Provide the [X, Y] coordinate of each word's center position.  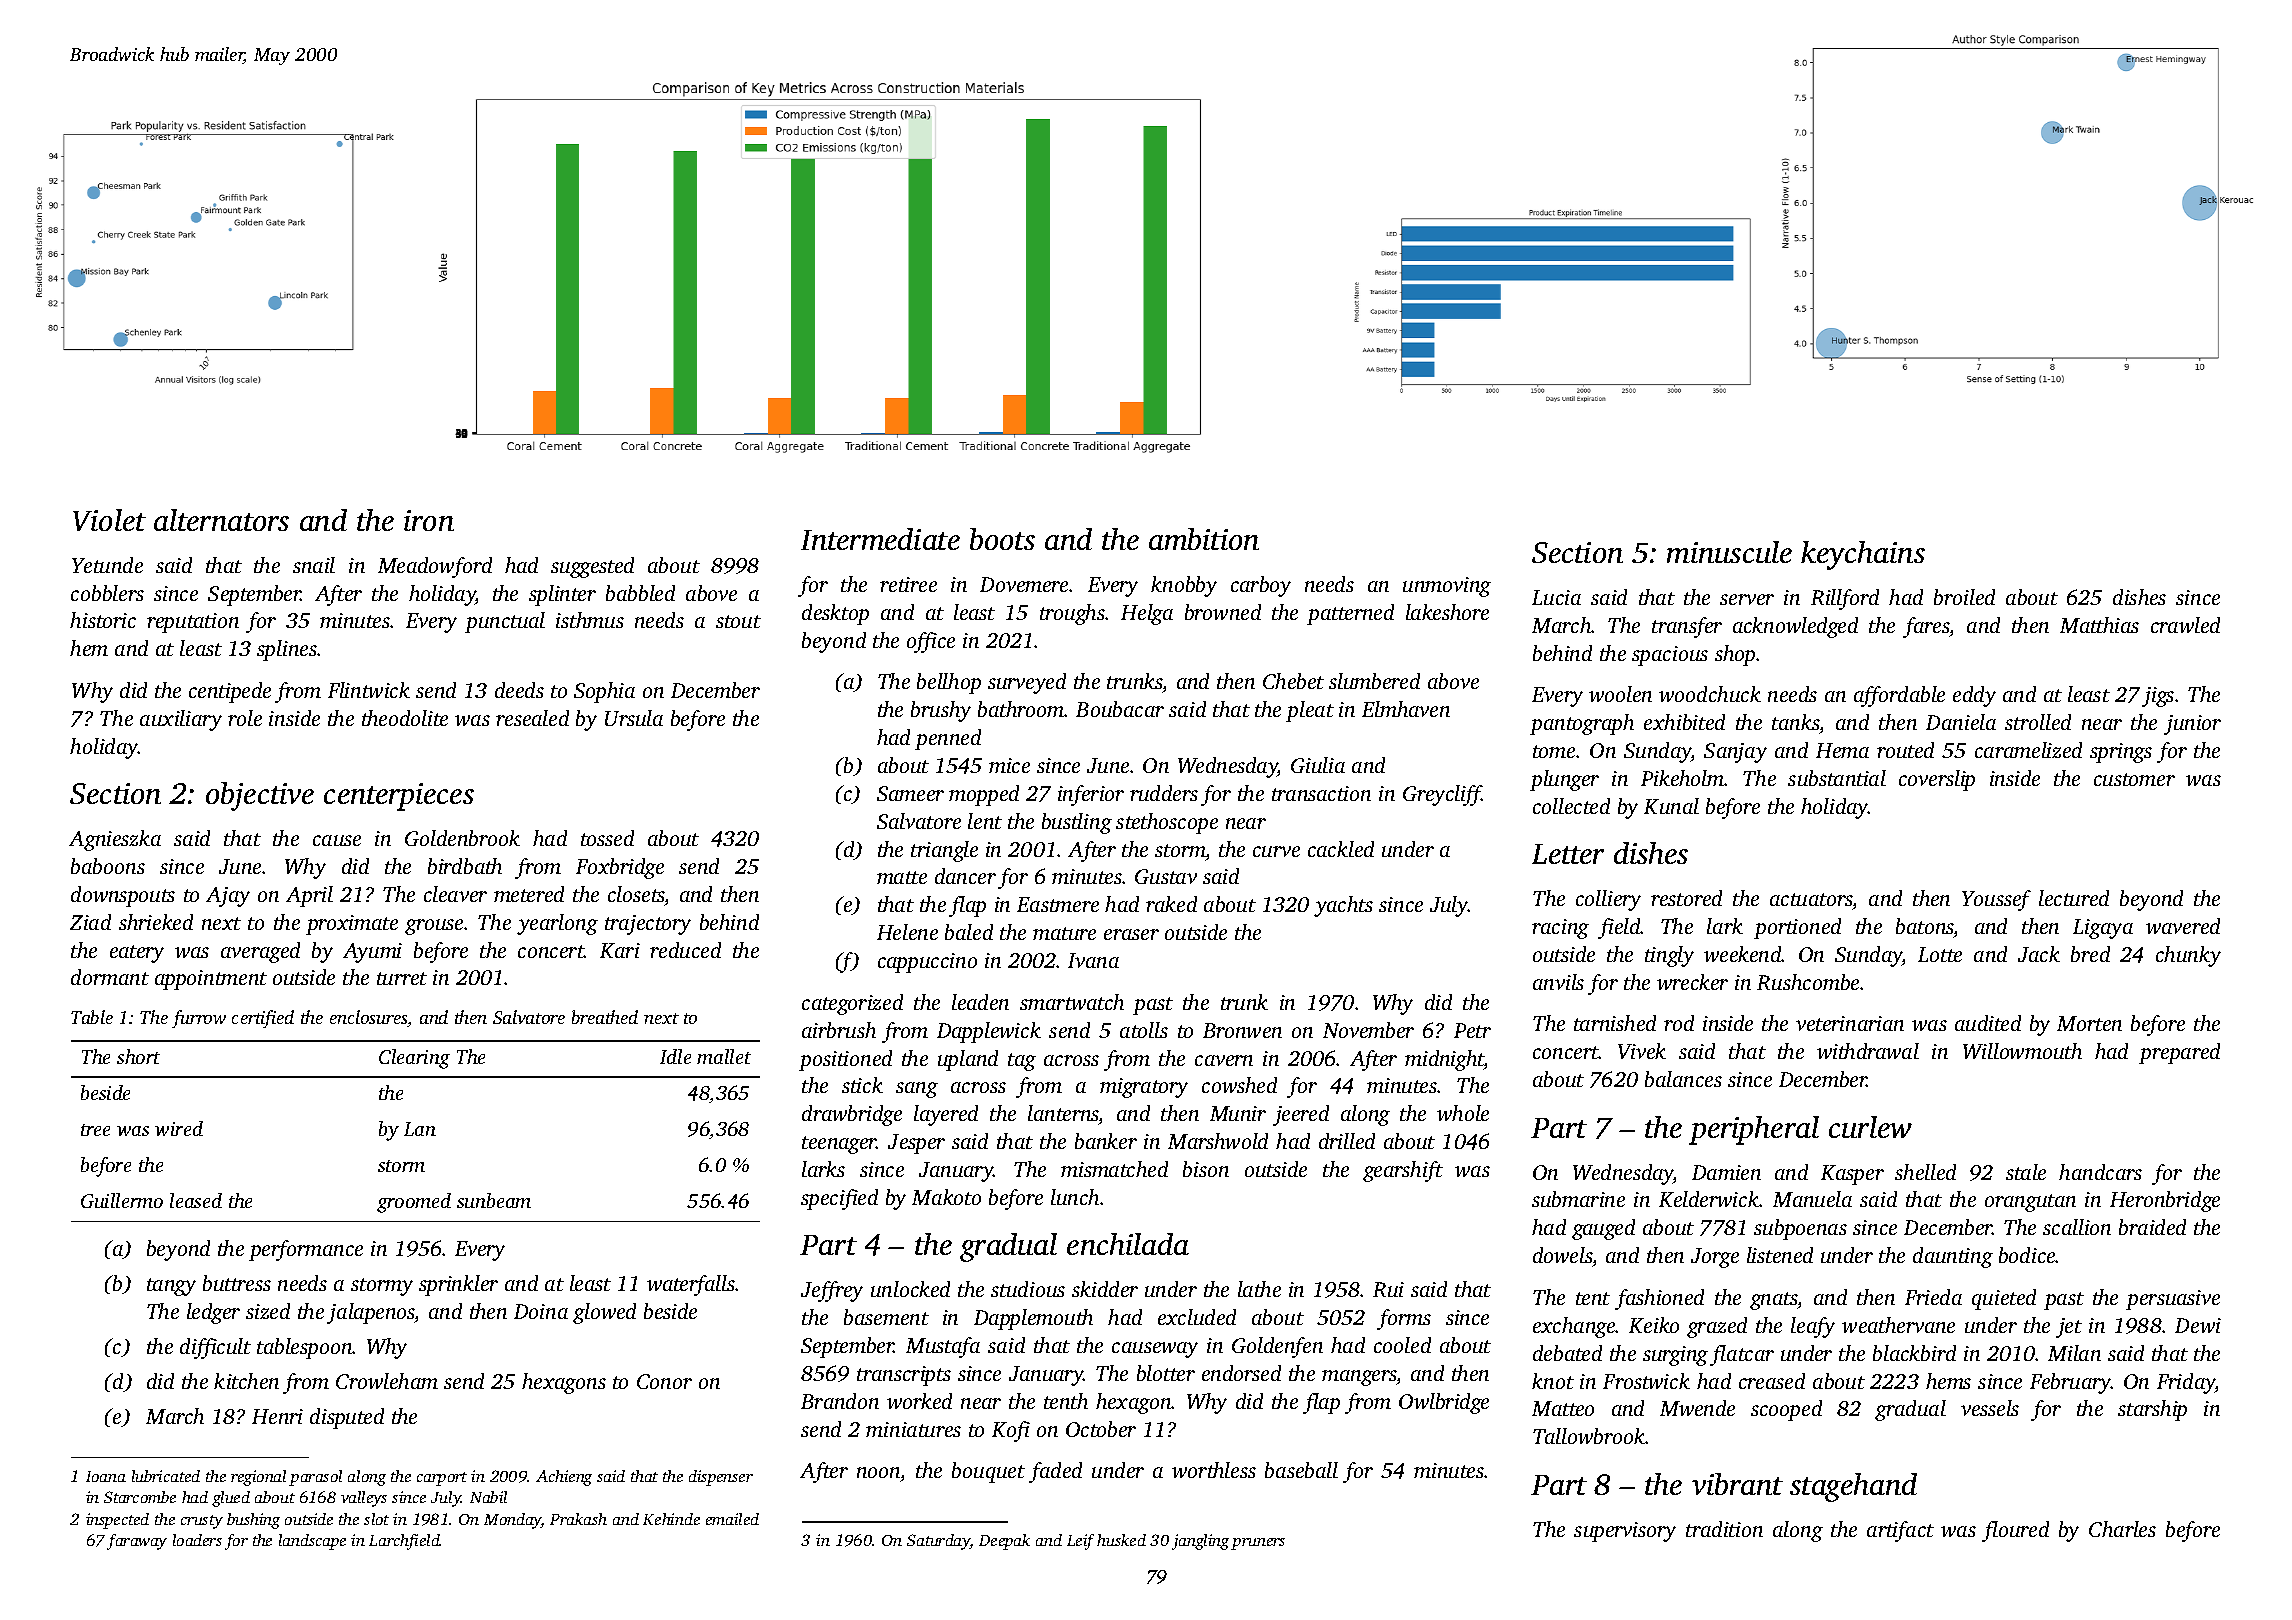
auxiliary [181, 720]
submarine [1578, 1199]
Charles [2122, 1529]
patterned [1350, 614]
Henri [277, 1416]
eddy [1974, 696]
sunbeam [494, 1200]
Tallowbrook [1589, 1436]
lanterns [1063, 1115]
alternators [221, 520]
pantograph [1582, 724]
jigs [2158, 697]
